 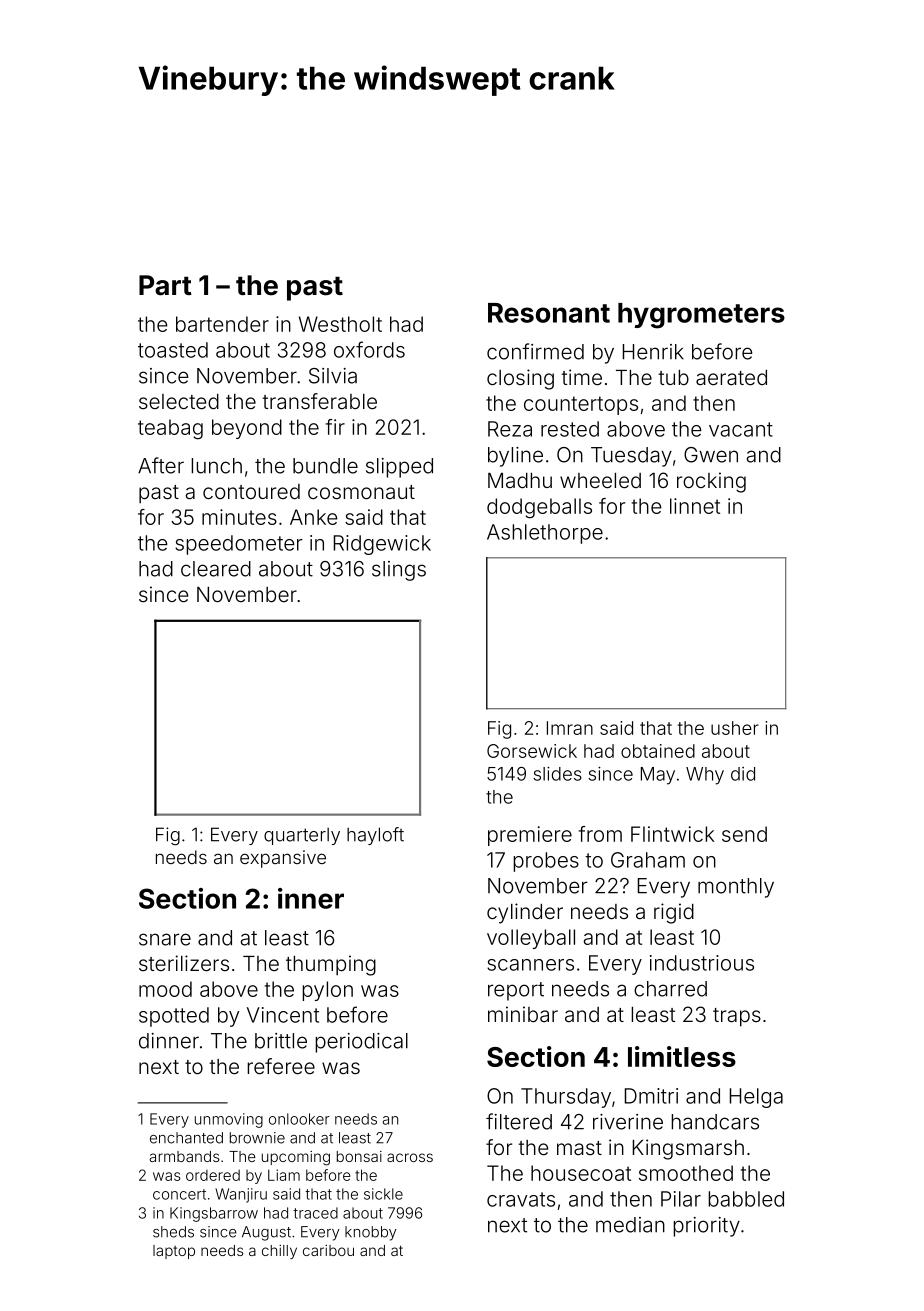 I want to click on quarterly, so click(x=302, y=836).
